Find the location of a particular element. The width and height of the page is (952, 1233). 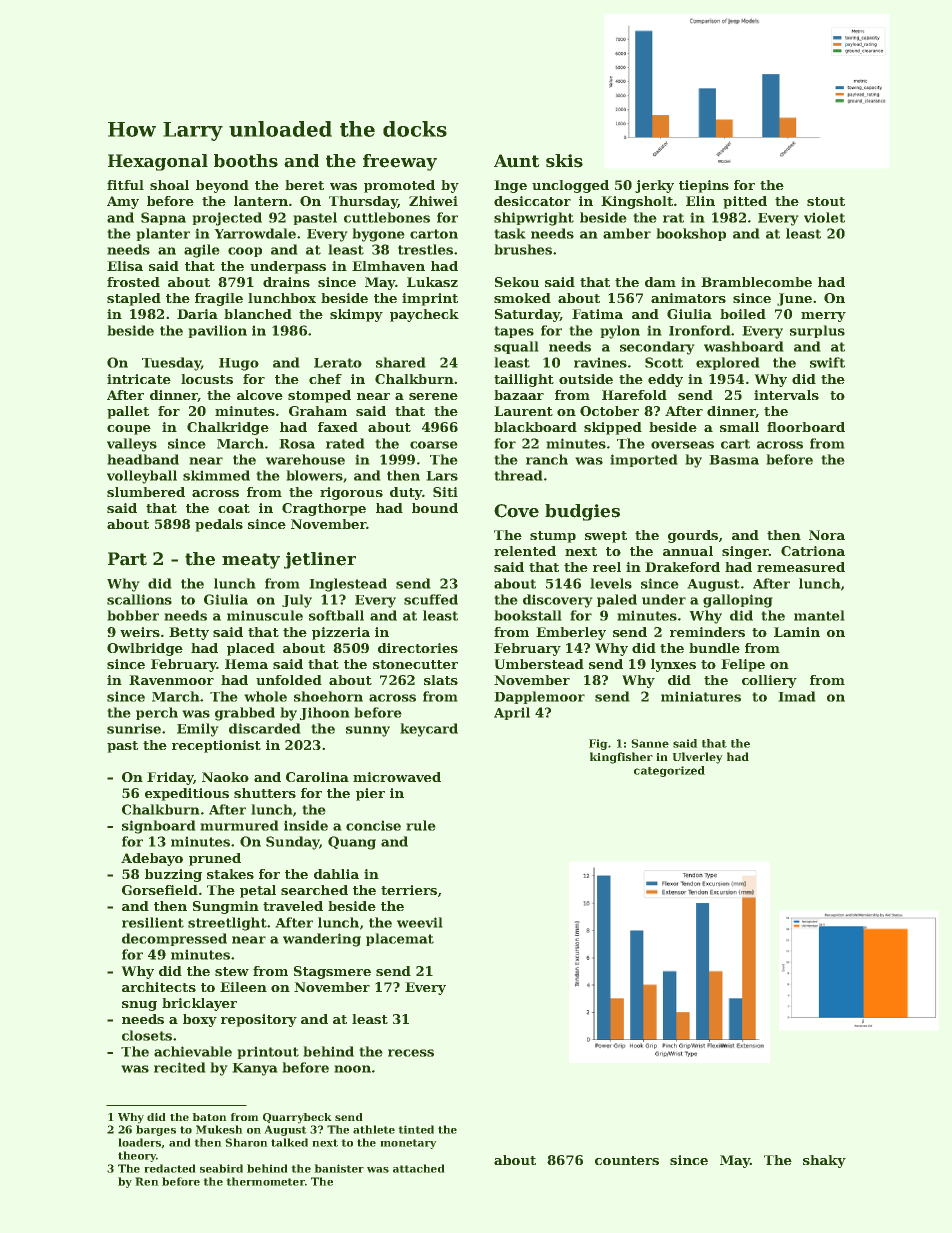

projected is located at coordinates (227, 219).
